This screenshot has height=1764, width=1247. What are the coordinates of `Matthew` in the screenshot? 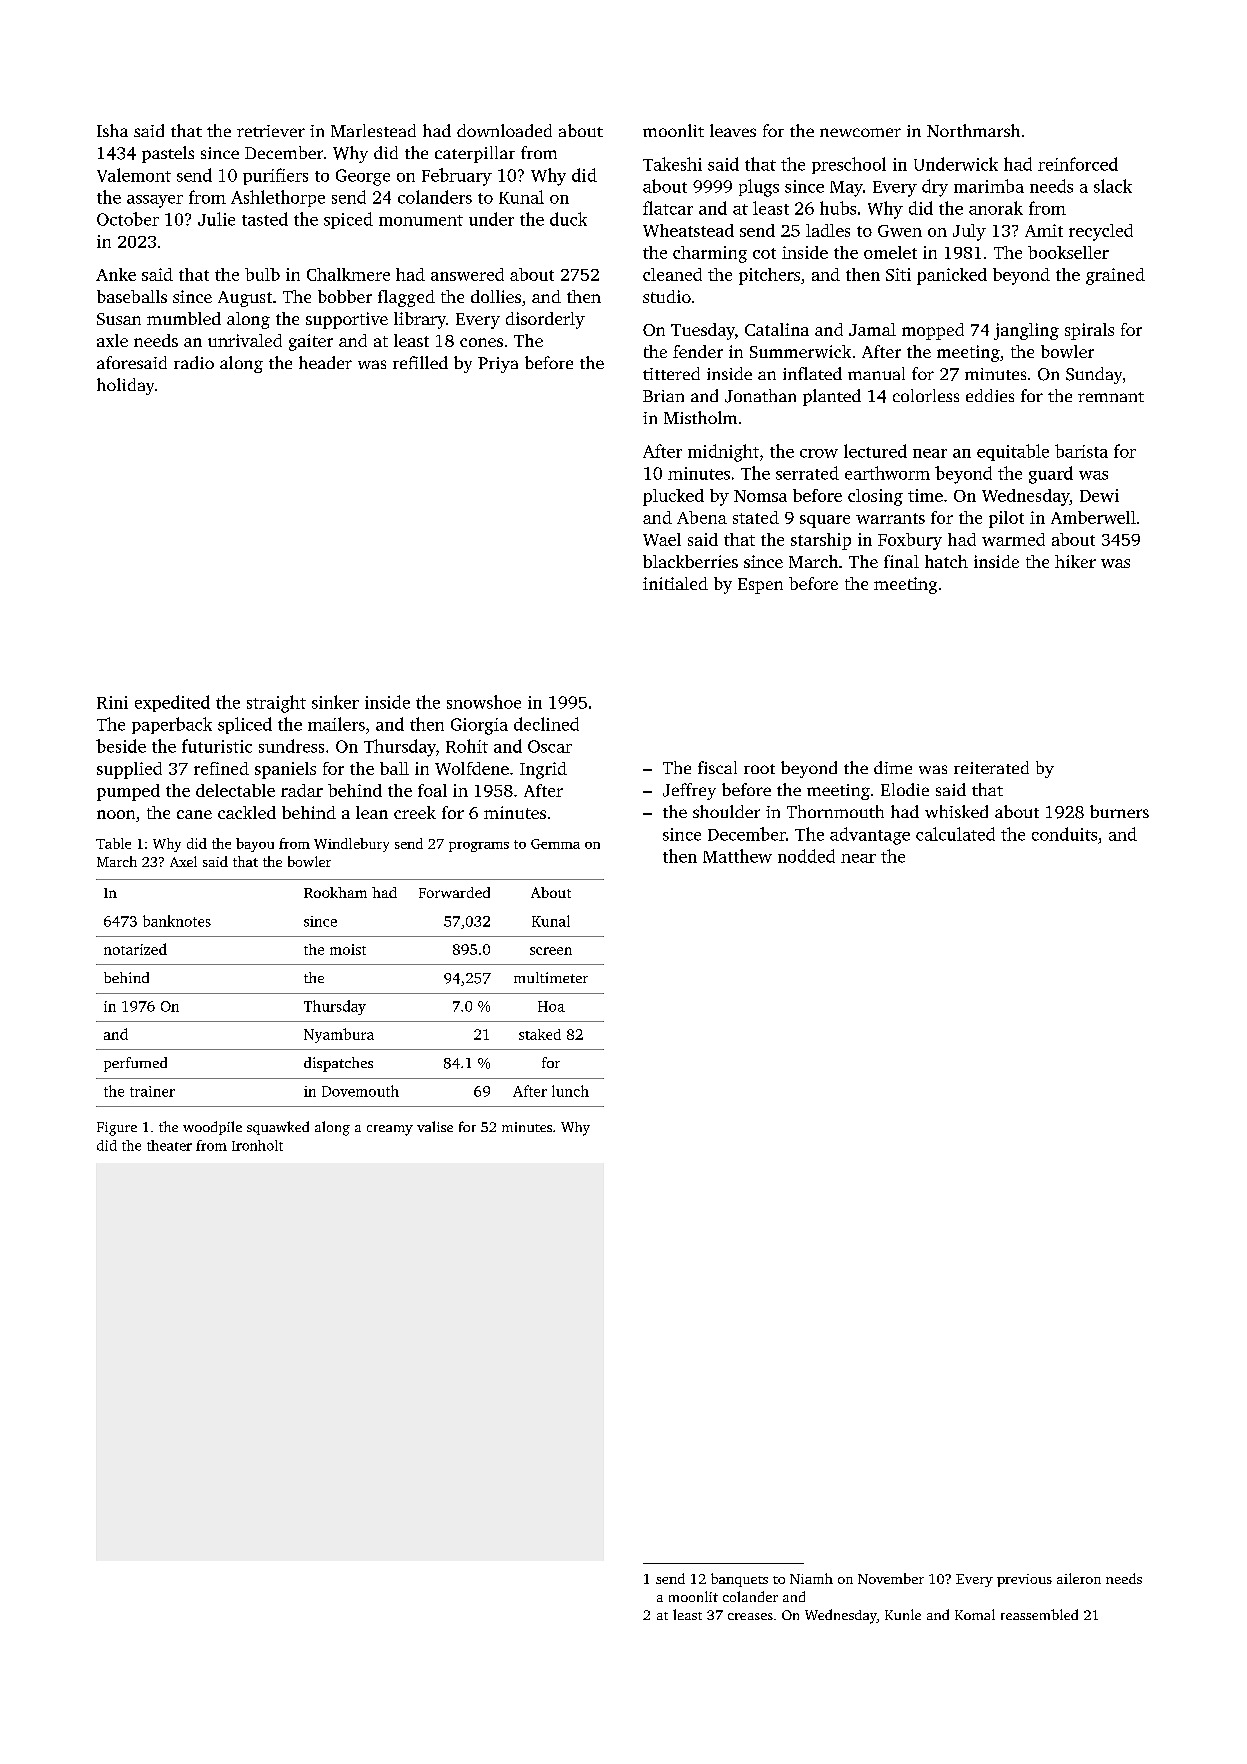 It's located at (737, 856).
